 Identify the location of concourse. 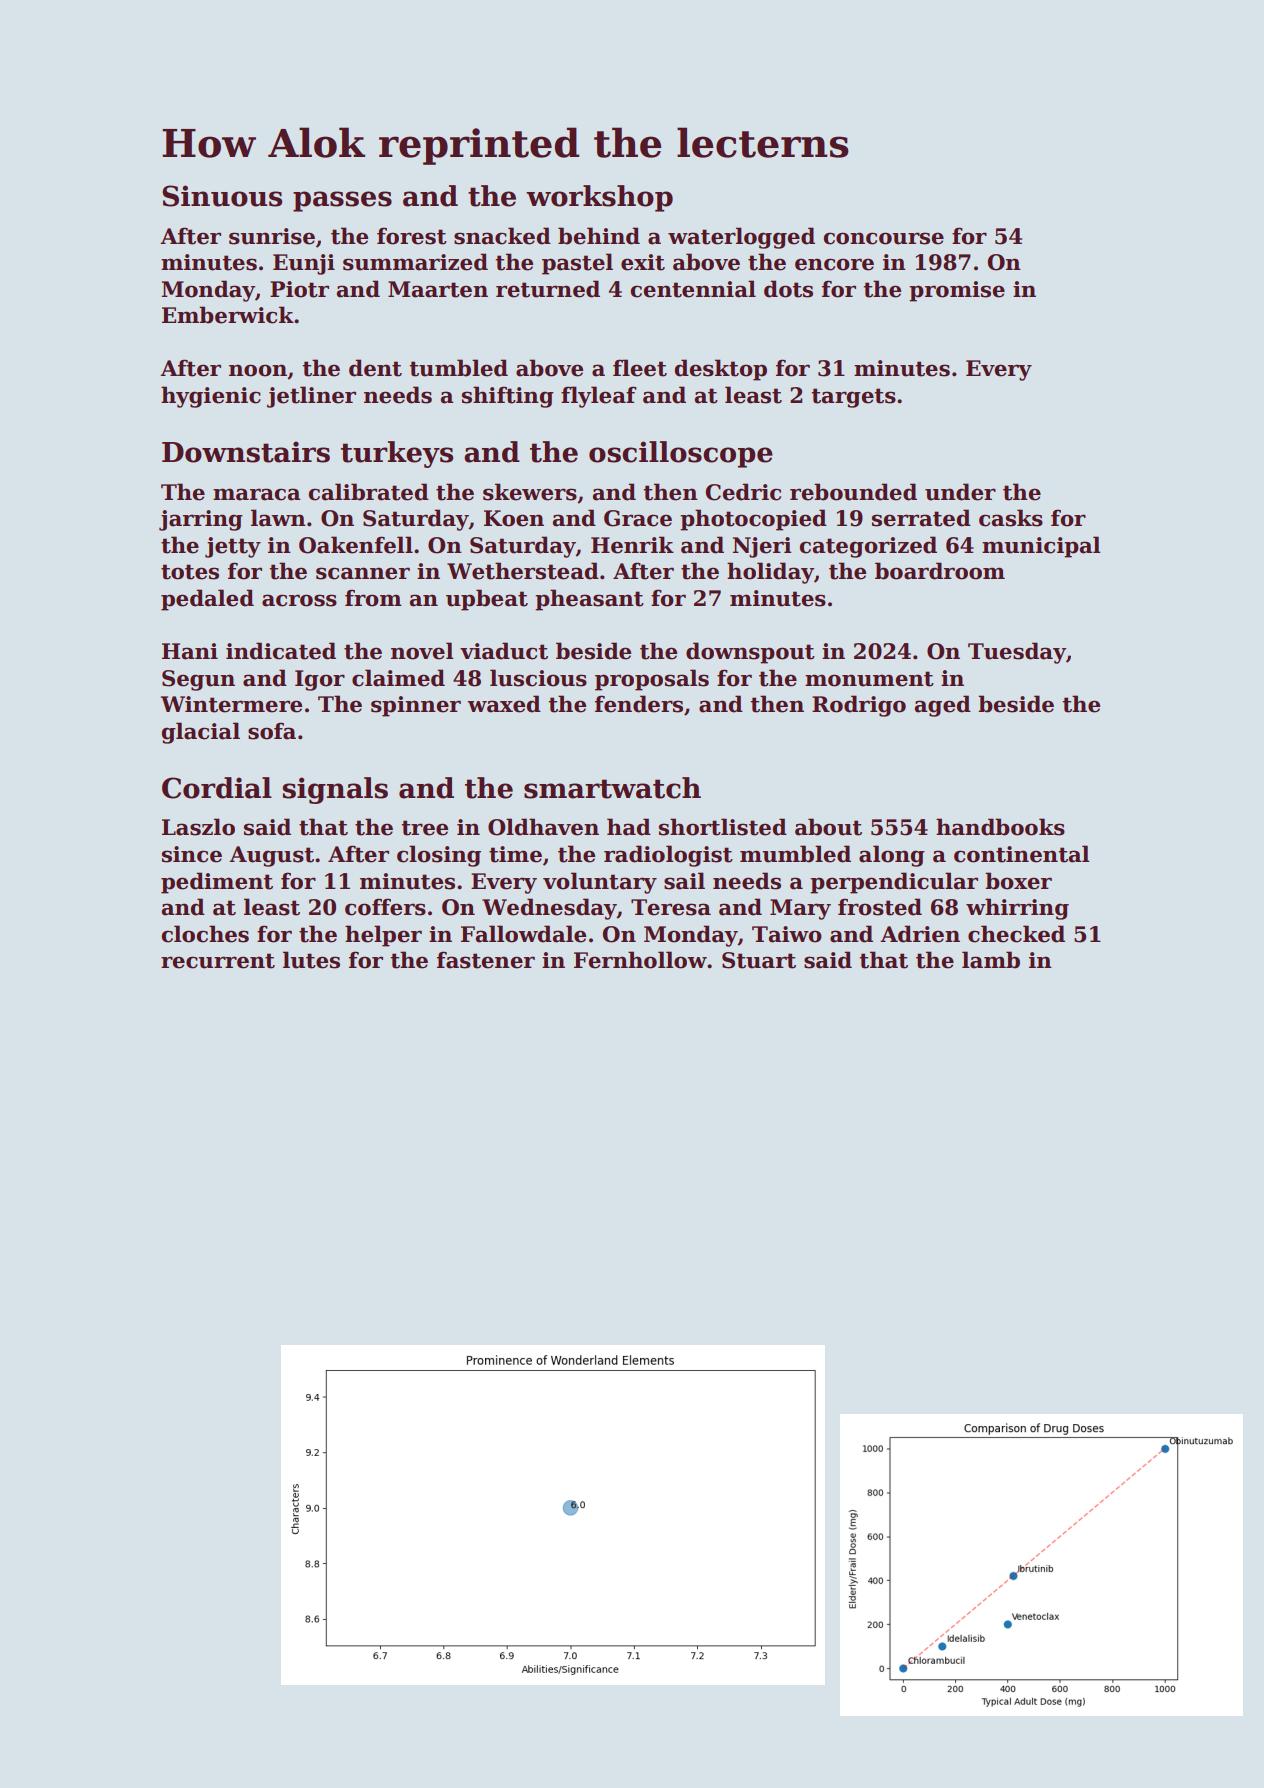
(883, 238).
